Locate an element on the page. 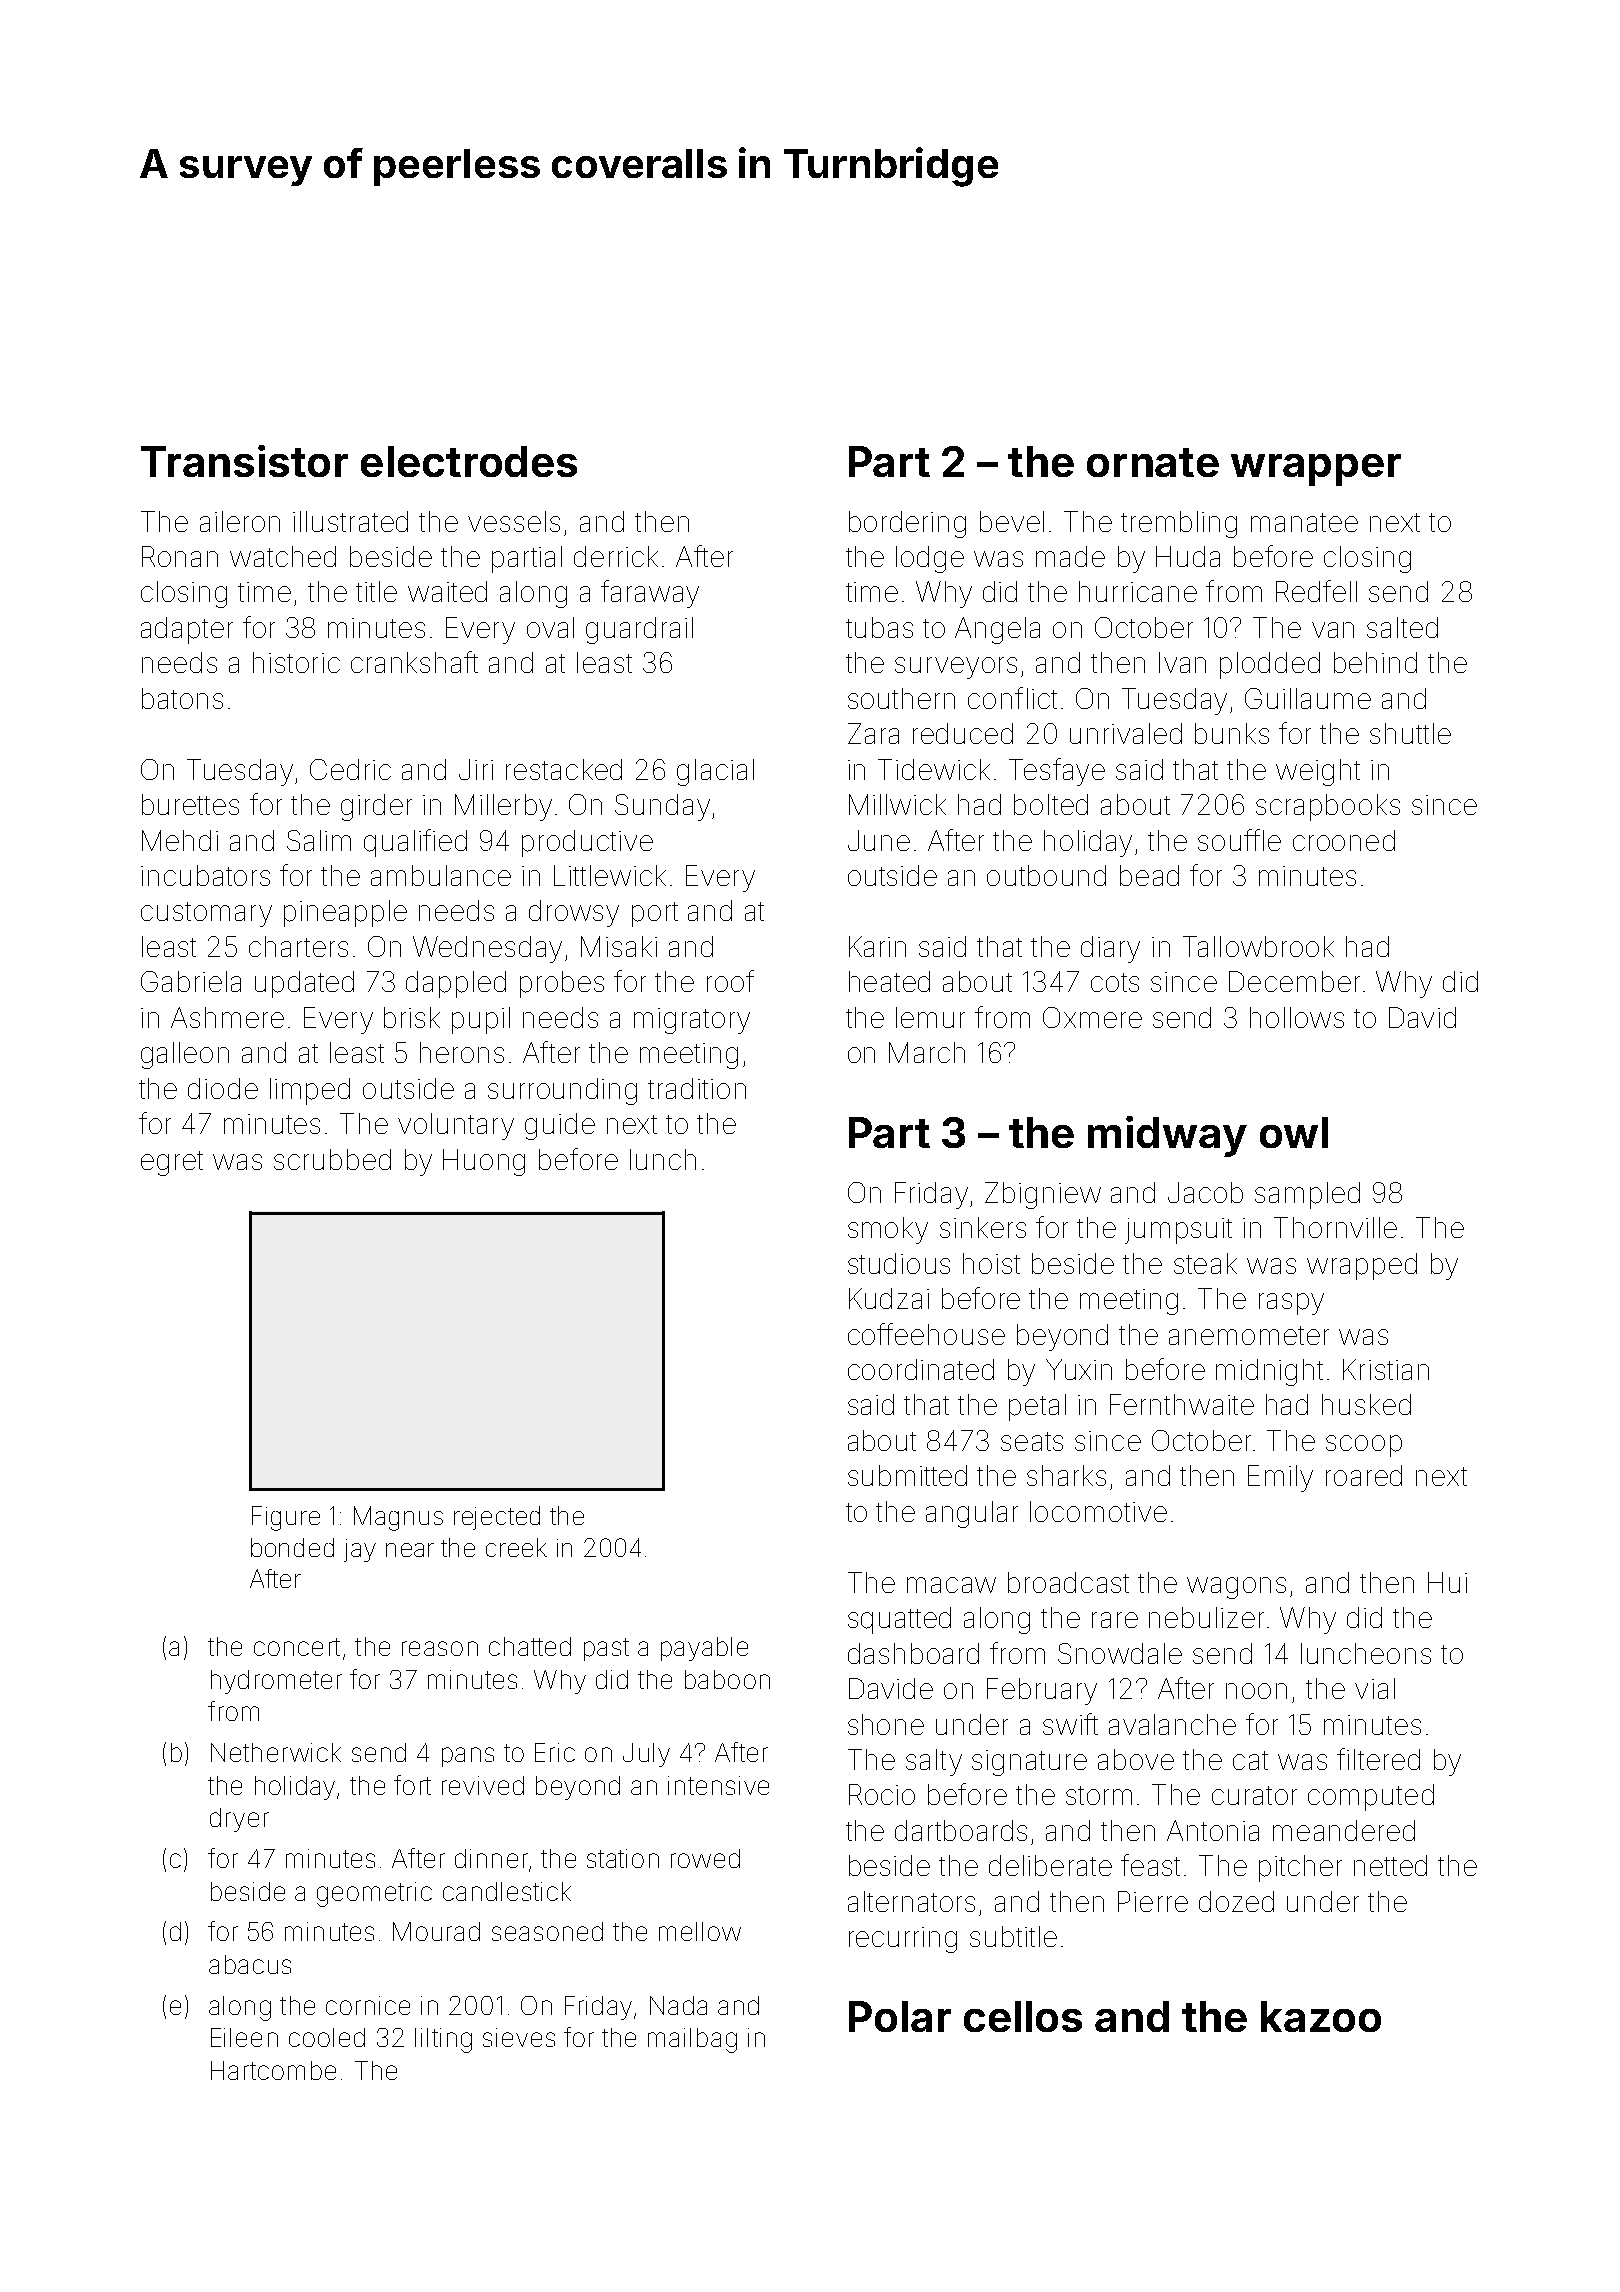  manatee is located at coordinates (1304, 522).
